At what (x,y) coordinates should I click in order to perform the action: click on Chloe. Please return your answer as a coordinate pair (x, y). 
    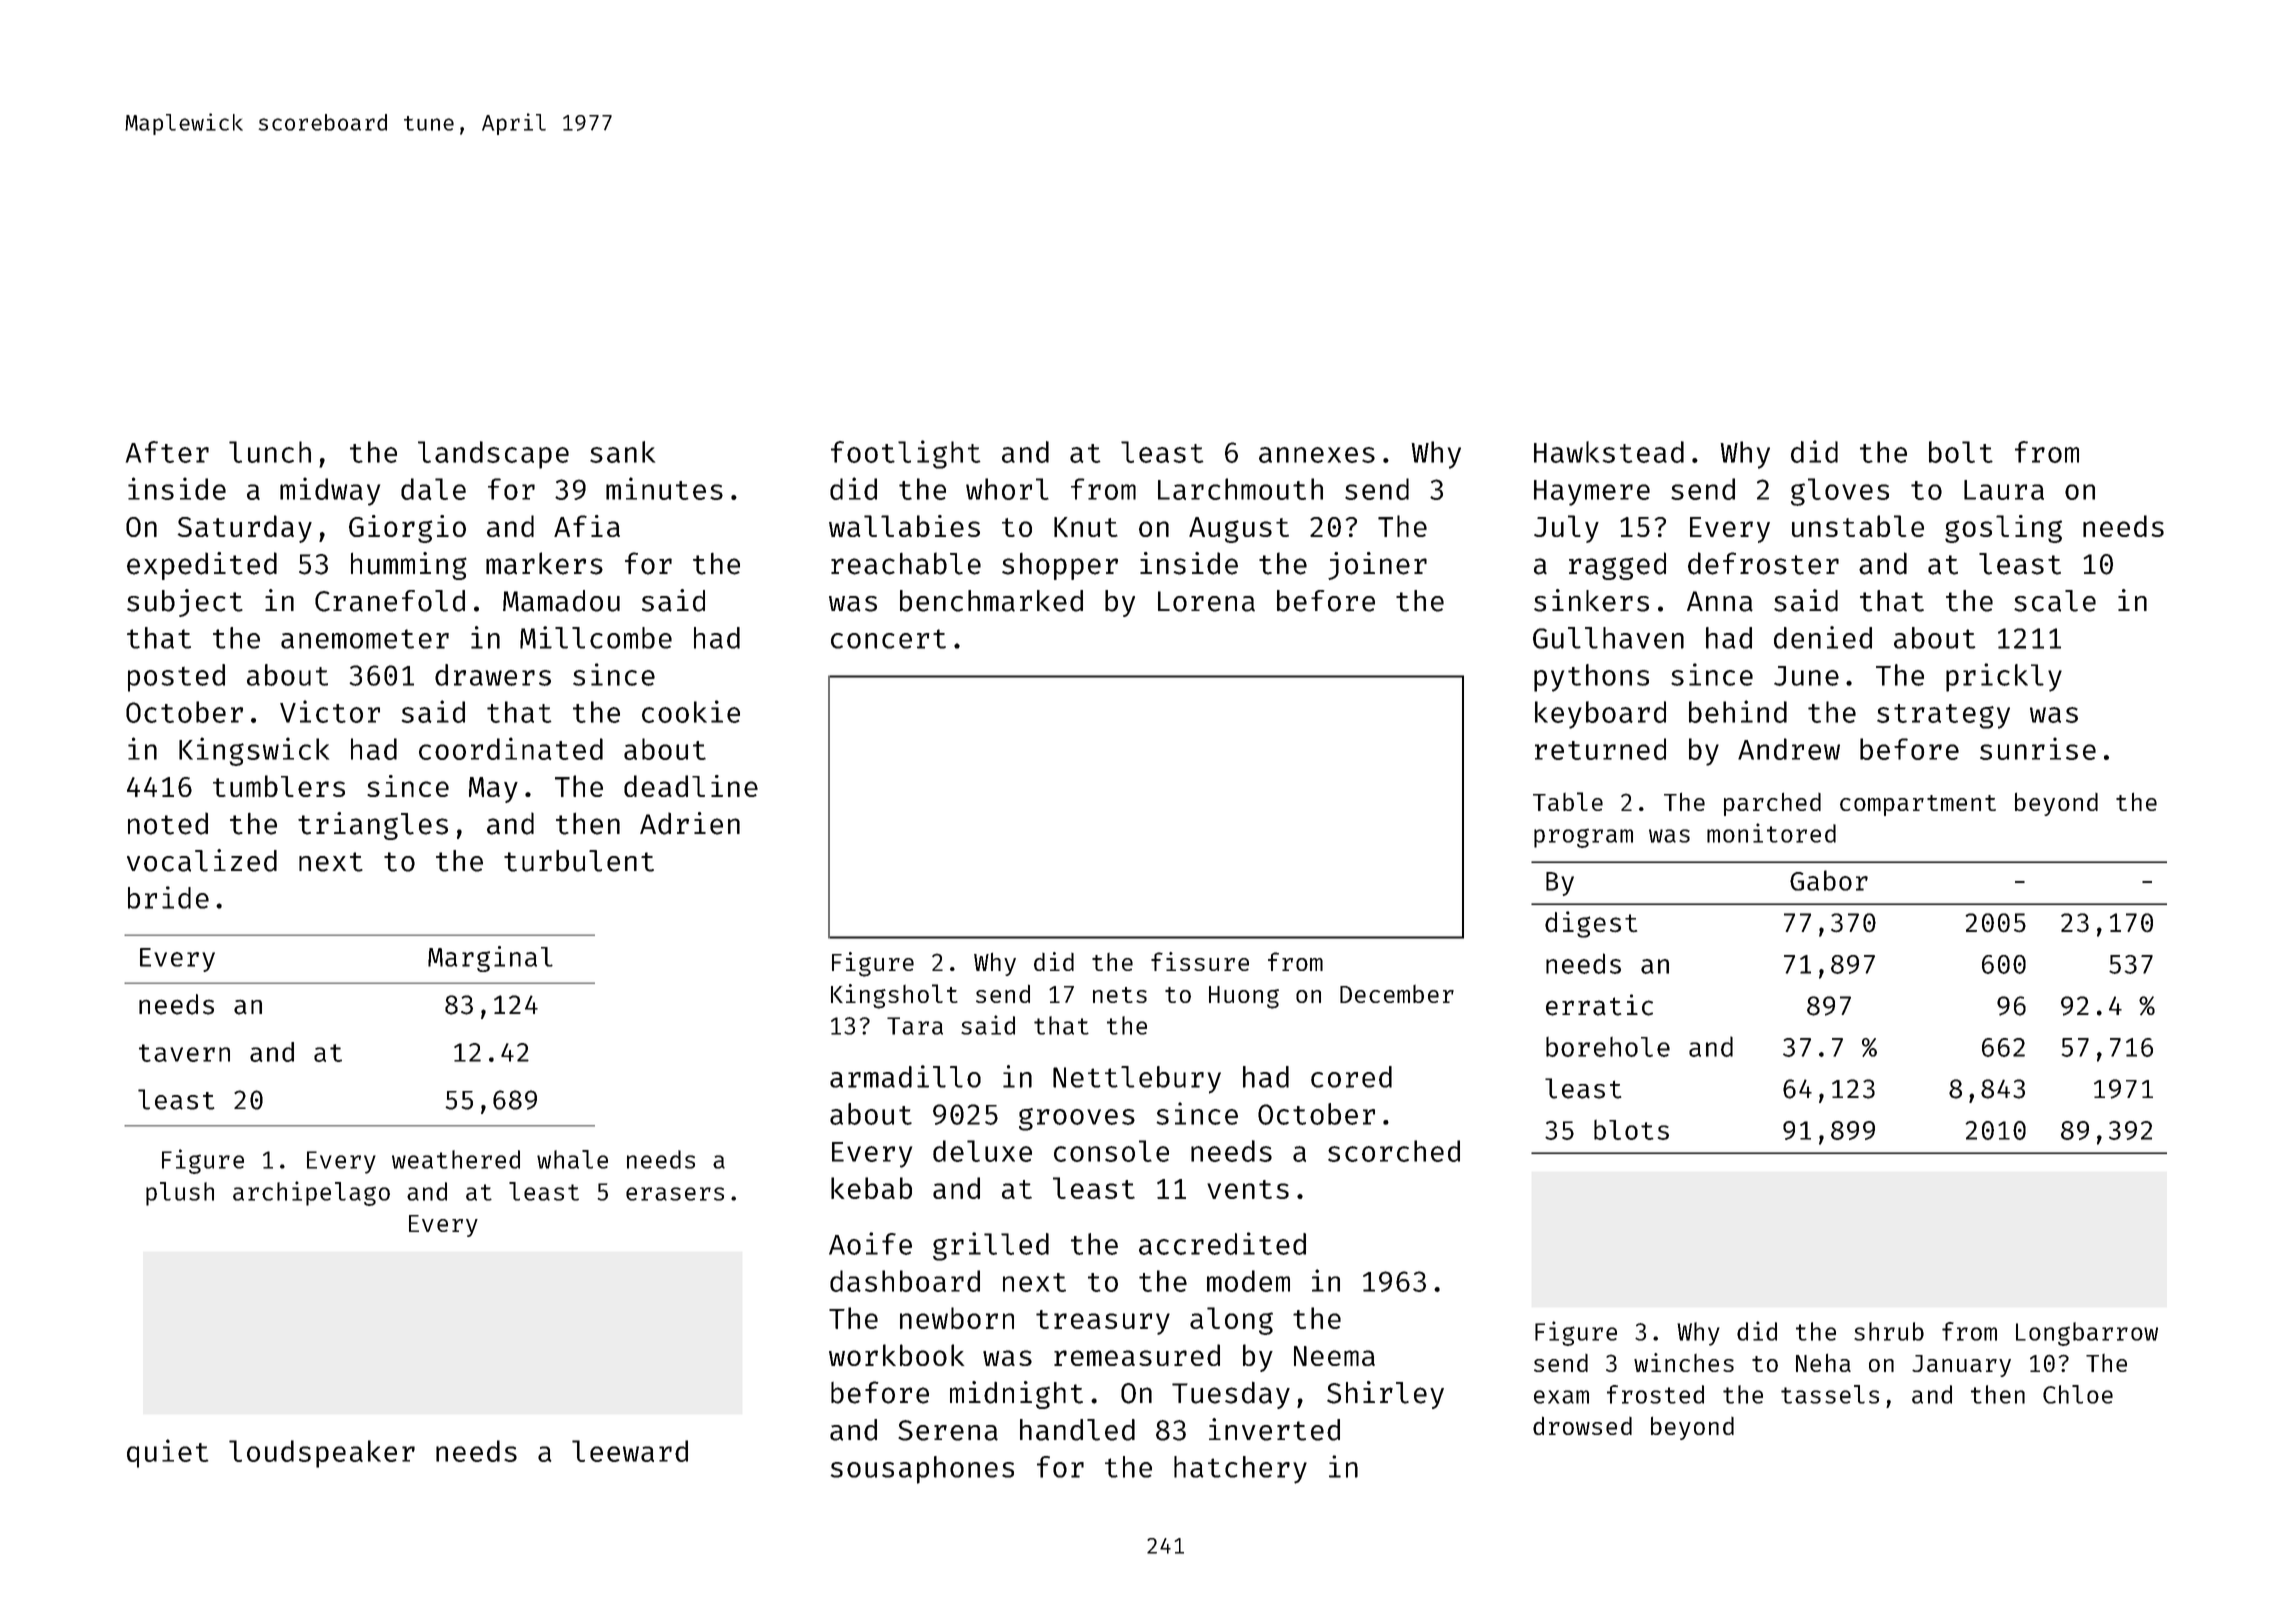
    Looking at the image, I should click on (2078, 1394).
